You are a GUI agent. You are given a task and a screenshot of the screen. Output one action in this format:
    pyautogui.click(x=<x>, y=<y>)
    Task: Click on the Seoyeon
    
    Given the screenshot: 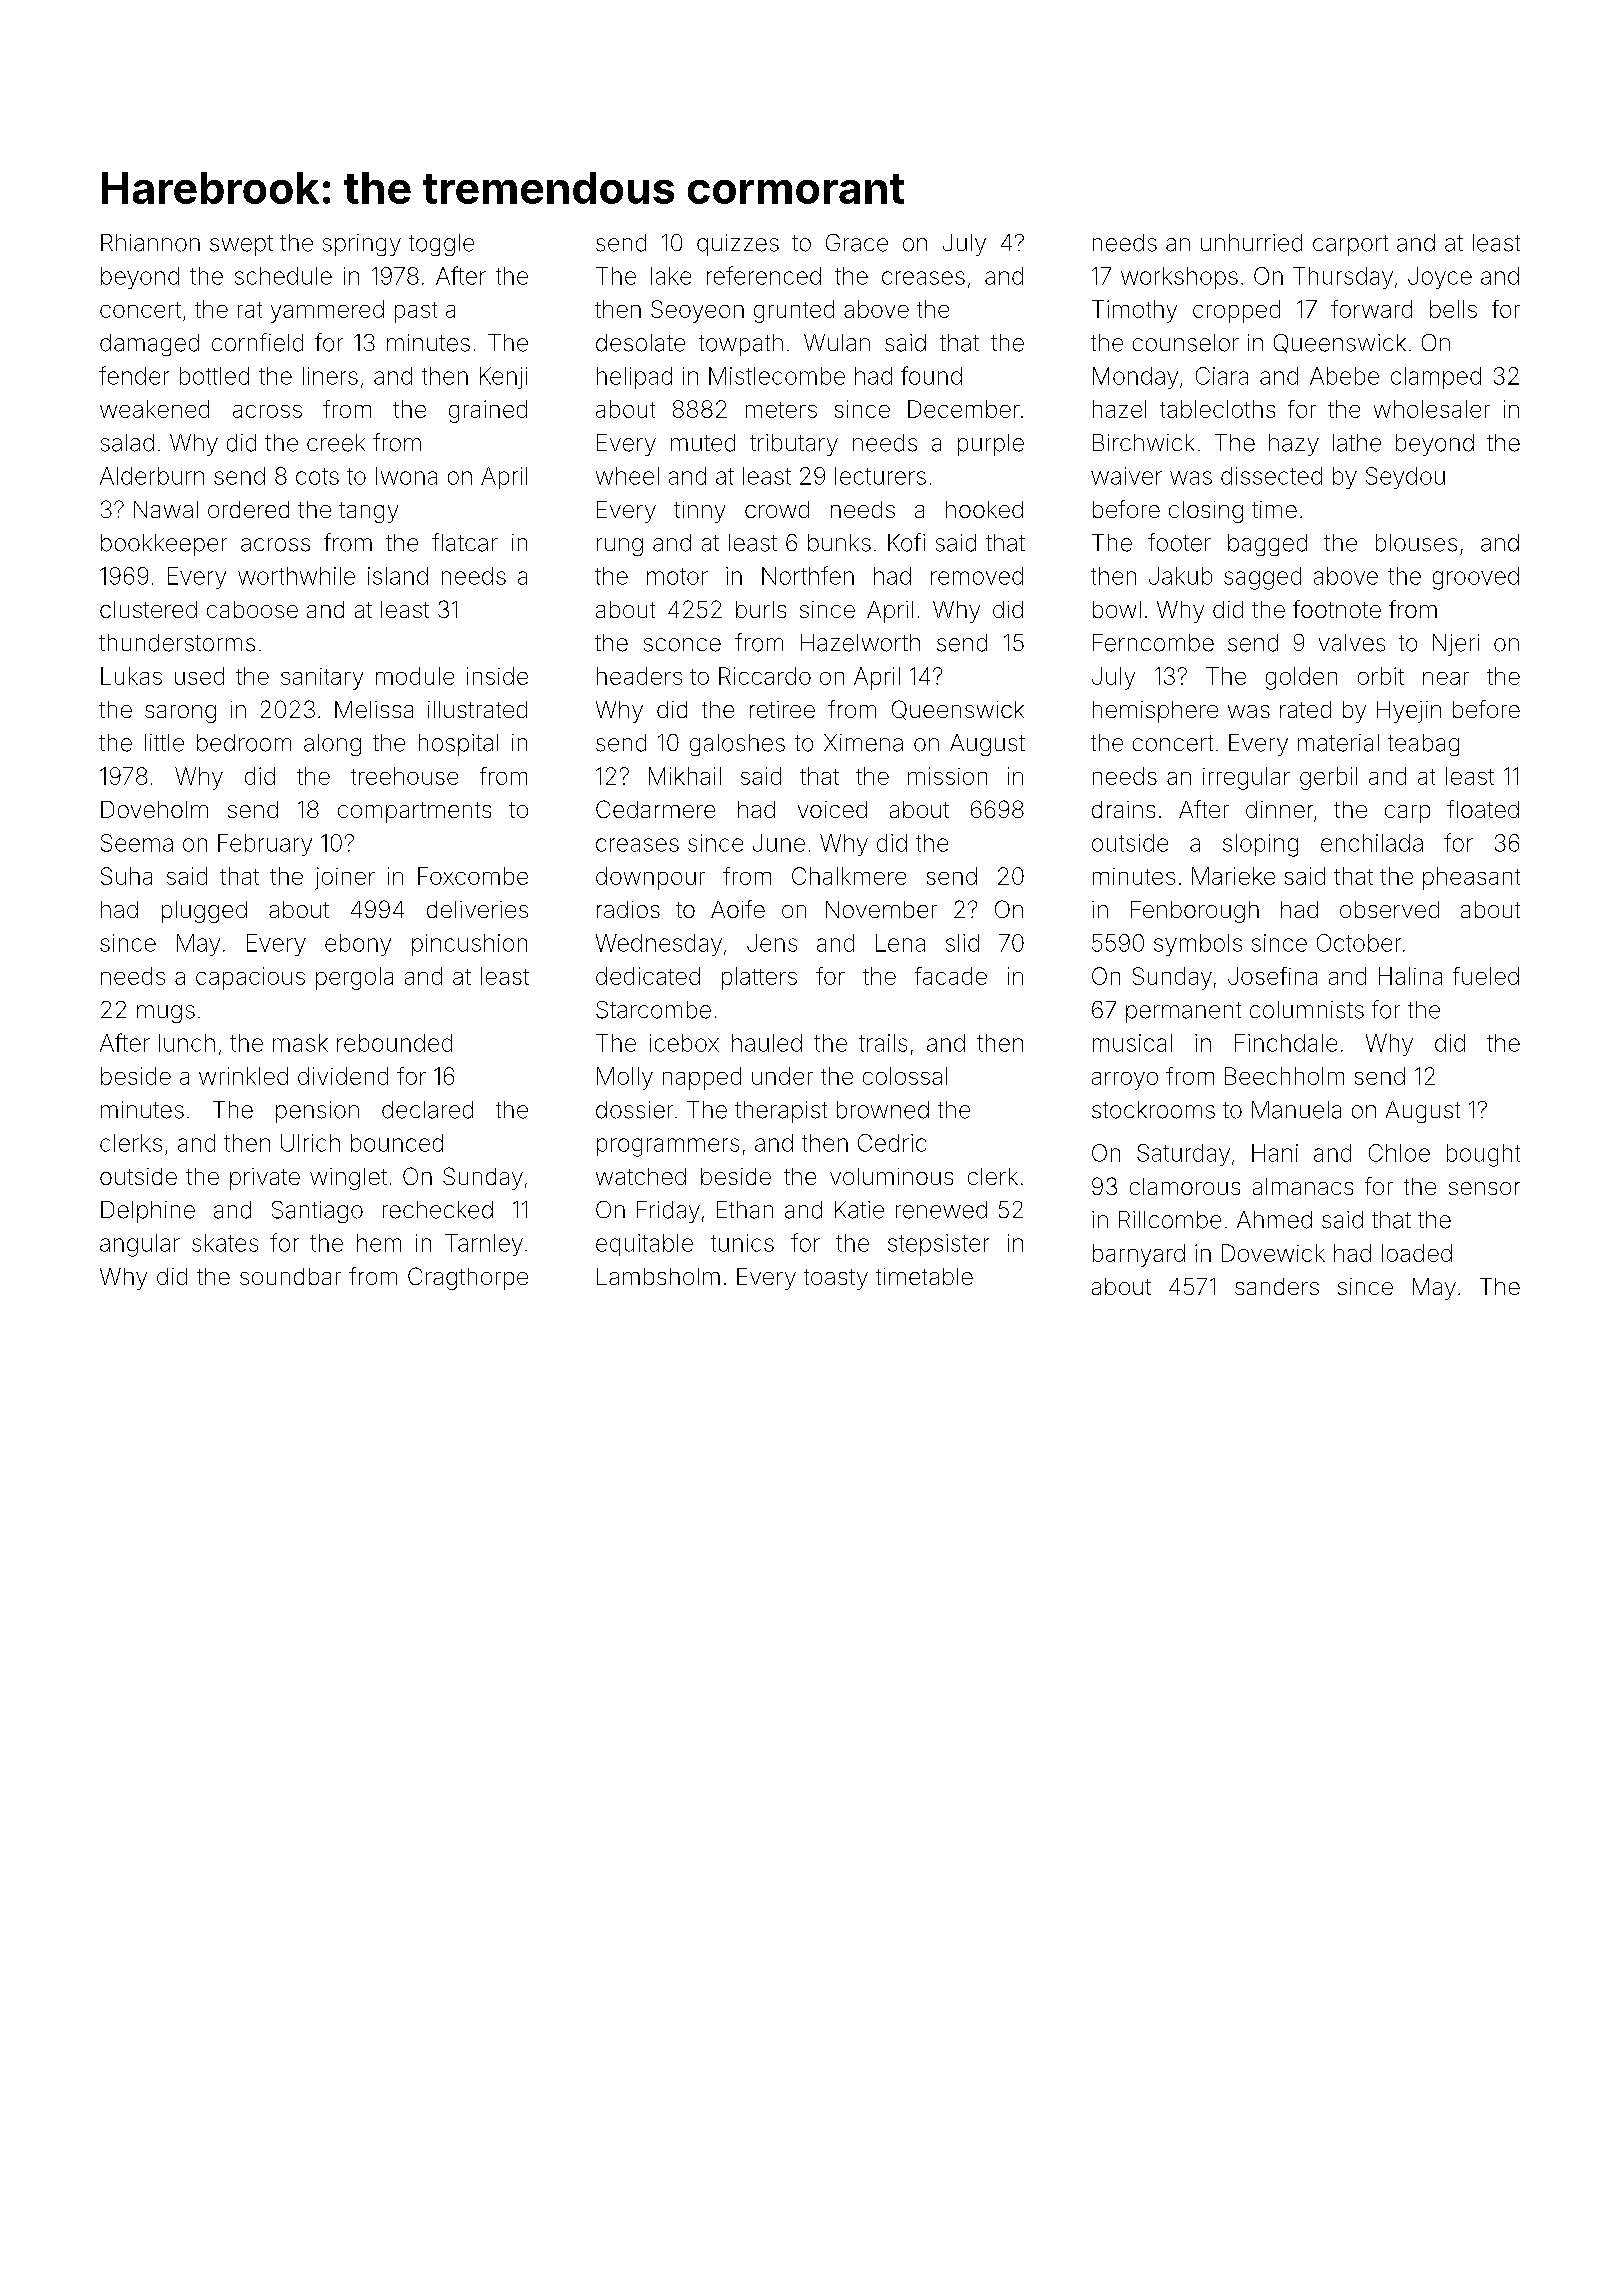 What is the action you would take?
    pyautogui.click(x=697, y=311)
